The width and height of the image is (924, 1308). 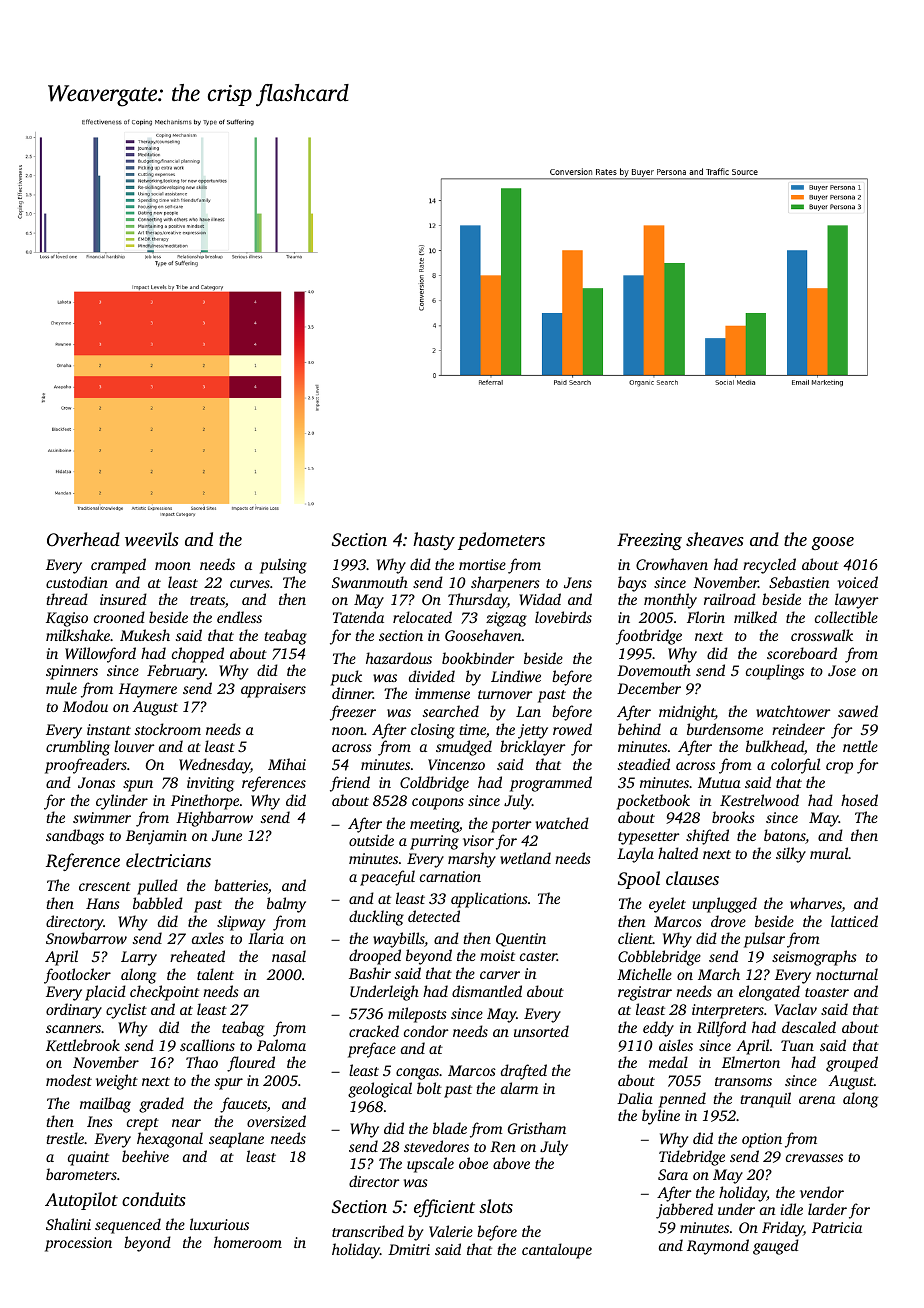 I want to click on hosed, so click(x=859, y=800).
